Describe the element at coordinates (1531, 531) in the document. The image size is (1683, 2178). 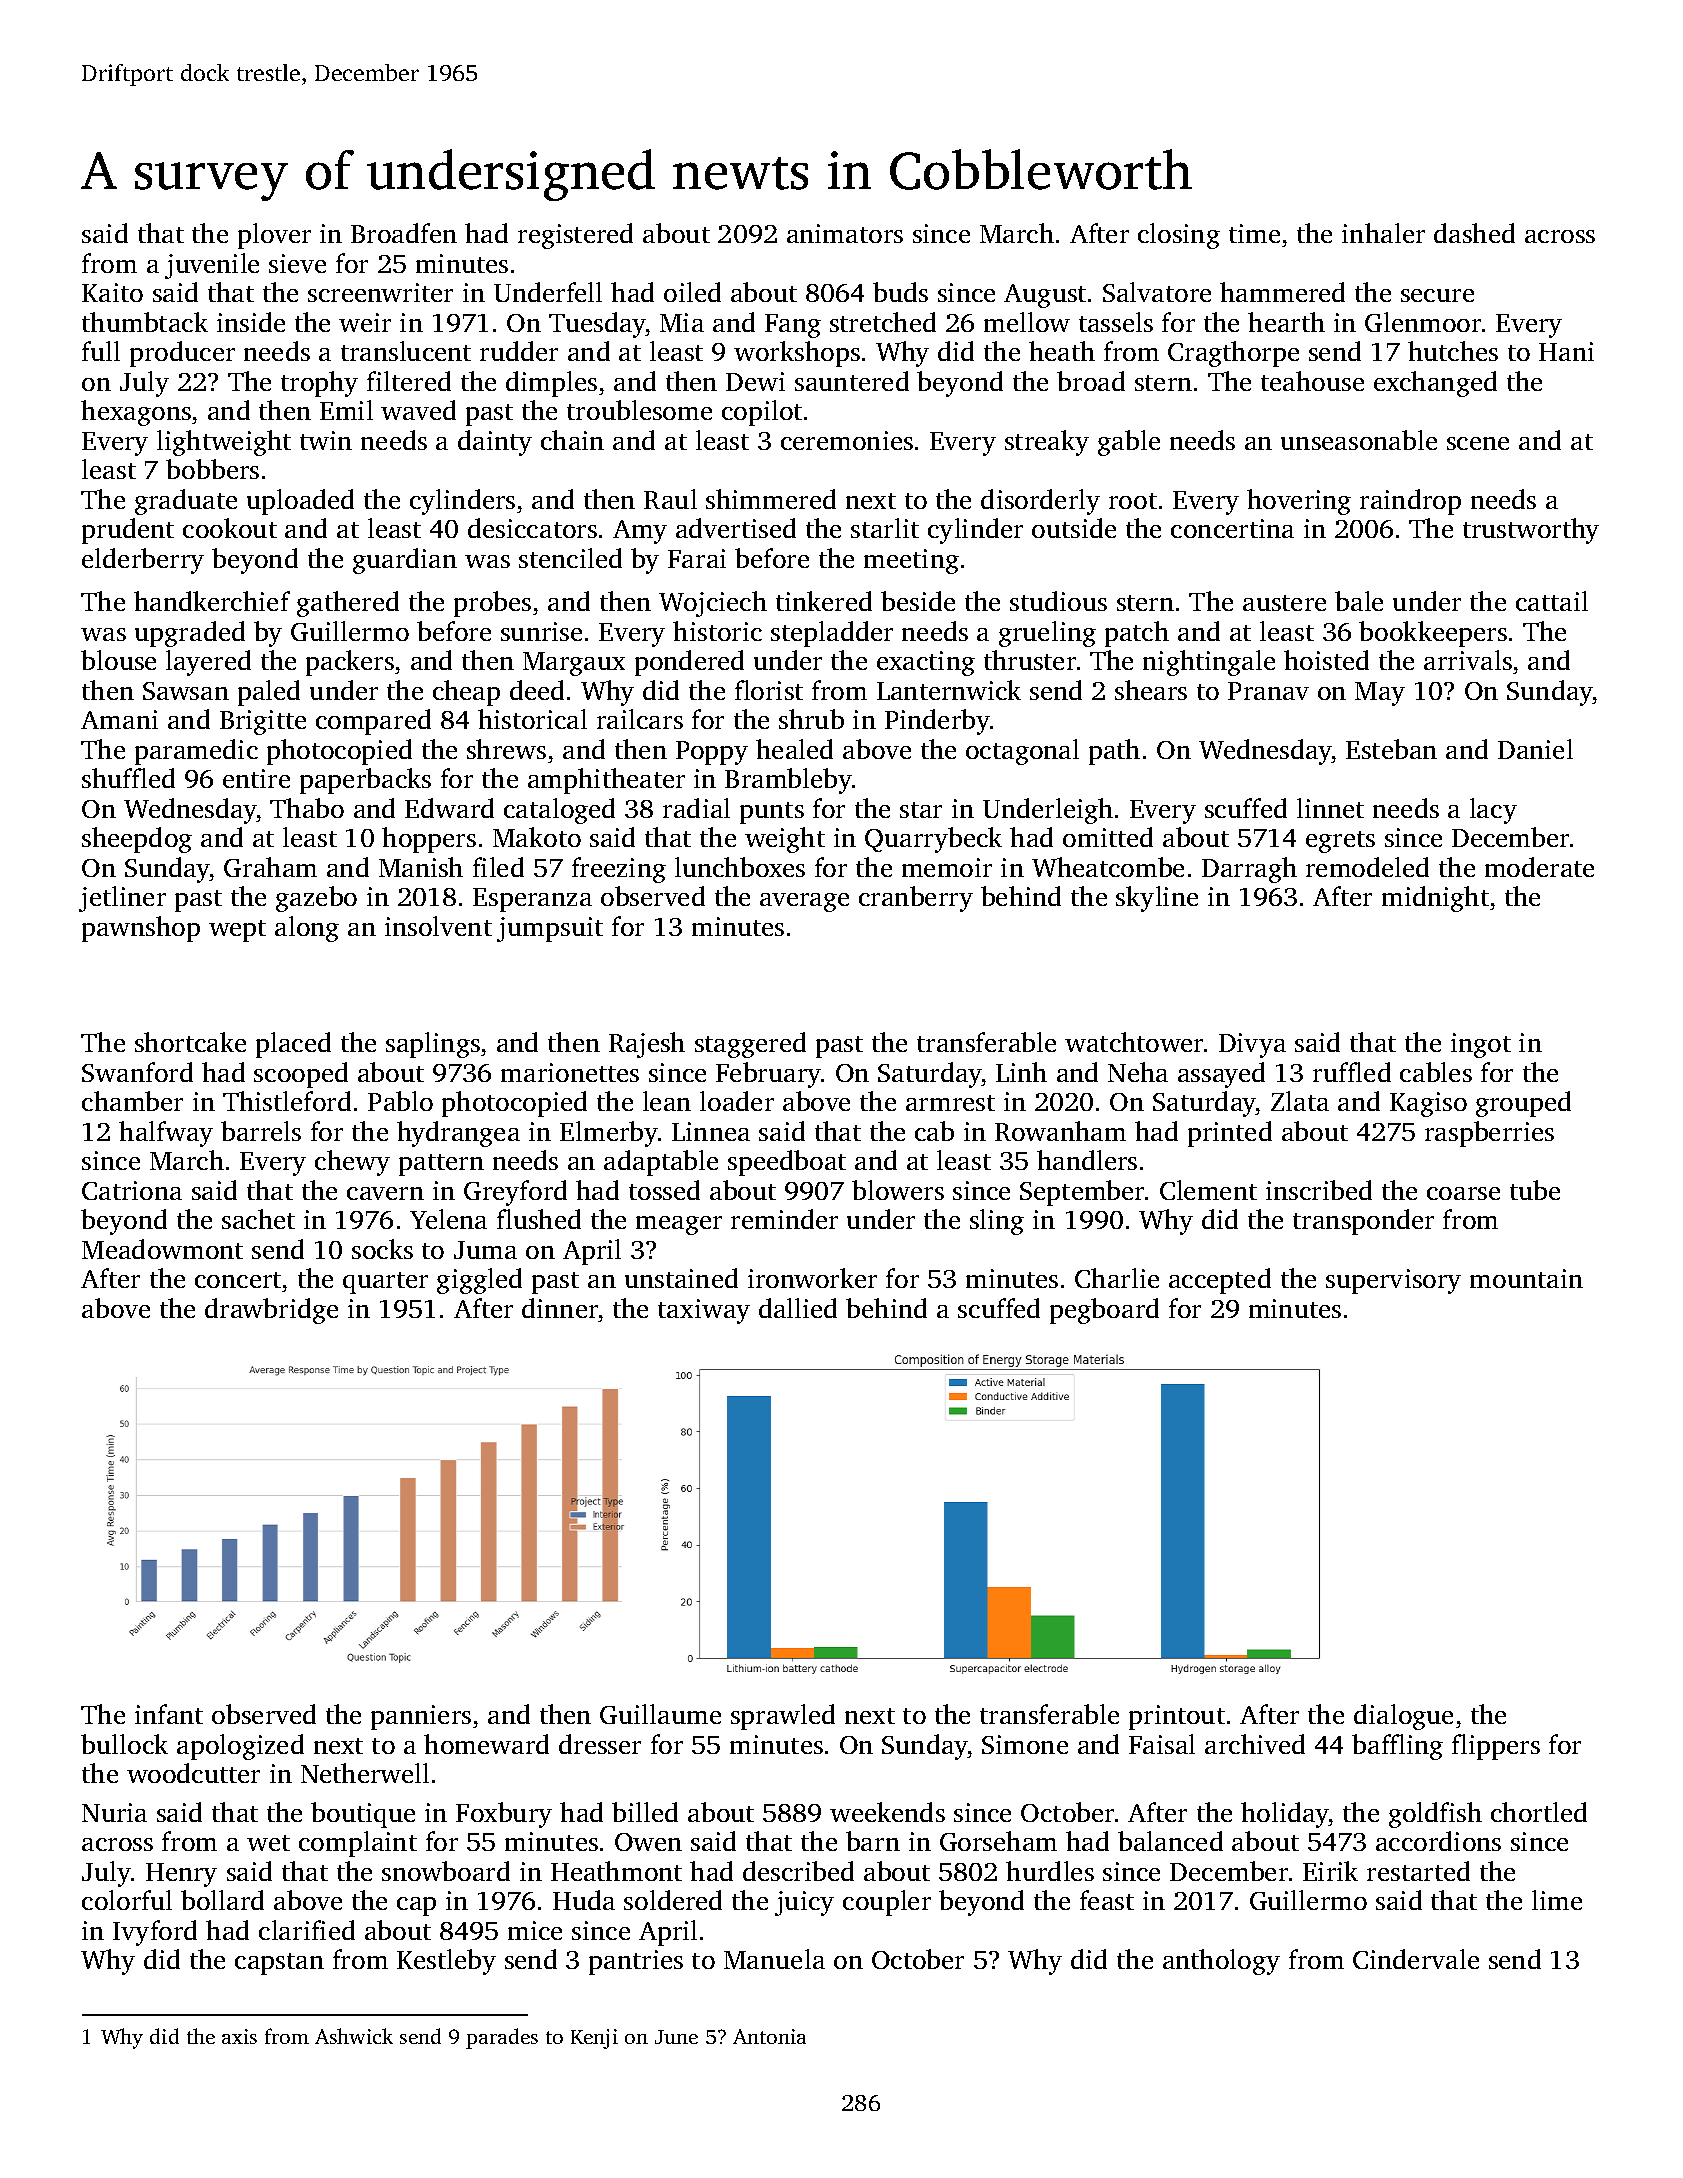
I see `trustworthy` at that location.
